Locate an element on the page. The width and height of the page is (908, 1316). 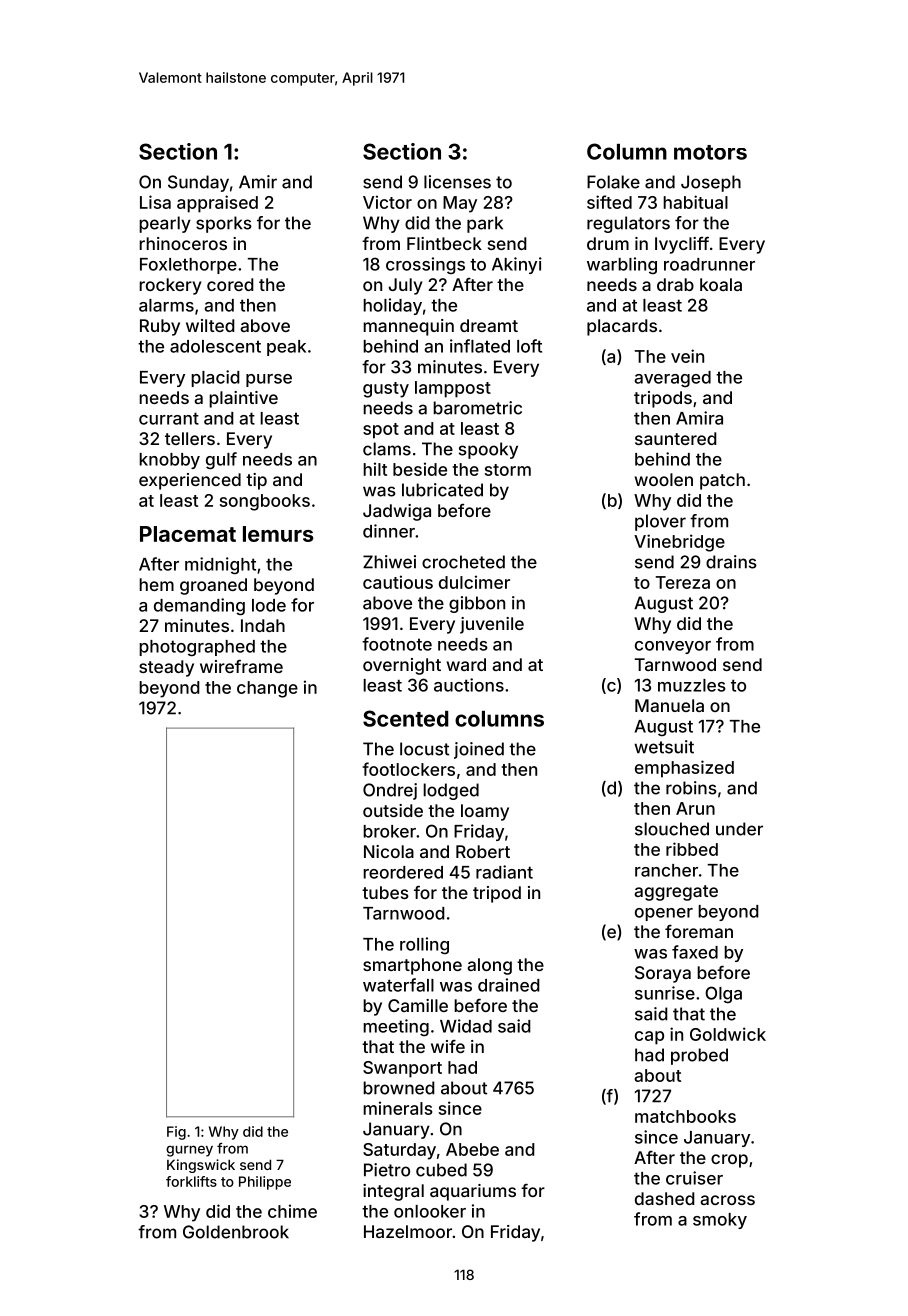
smoky is located at coordinates (720, 1221).
